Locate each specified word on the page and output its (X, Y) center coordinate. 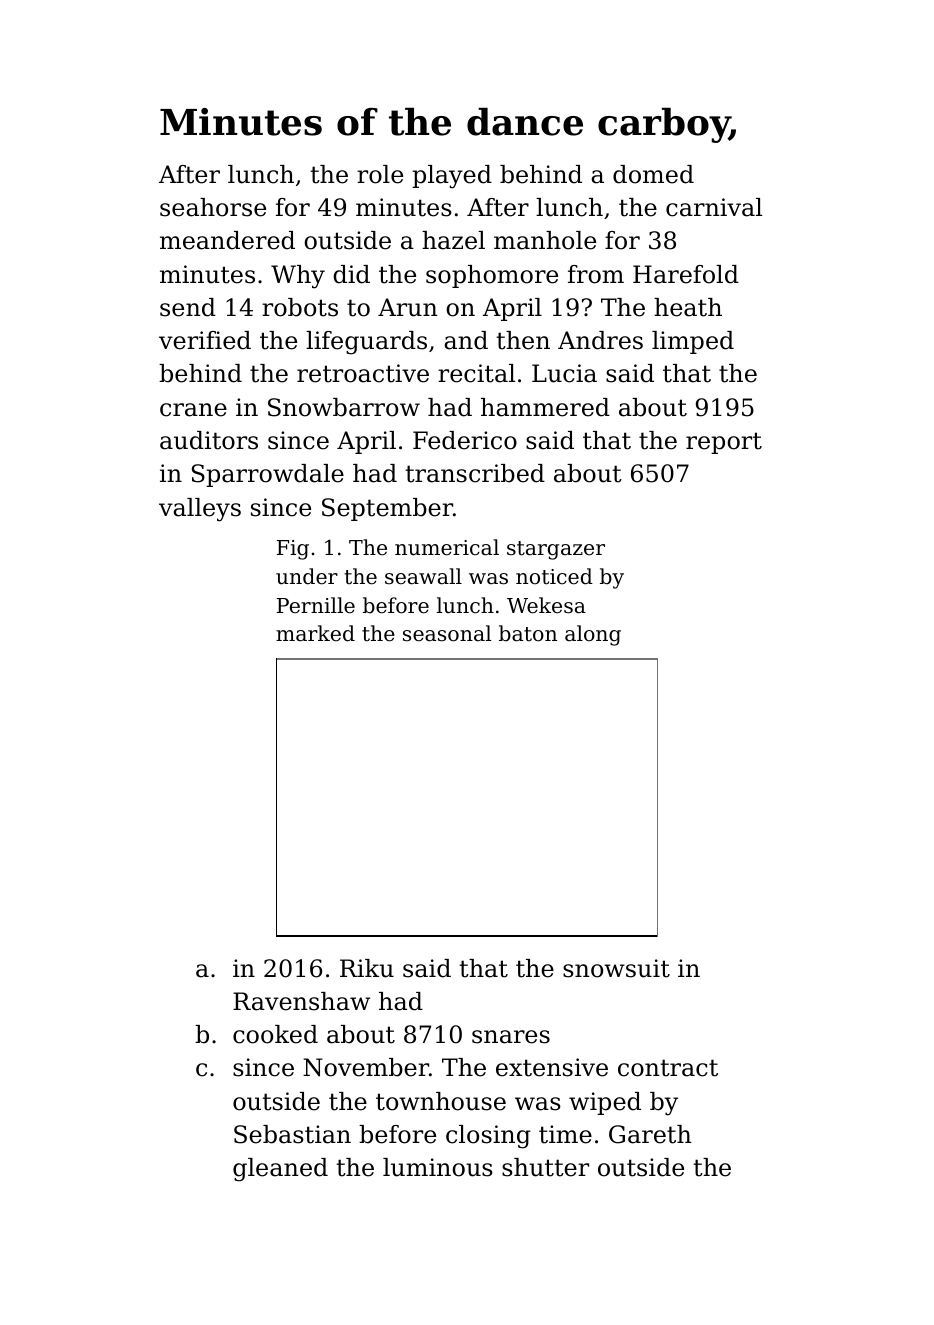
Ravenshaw (301, 1001)
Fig (293, 550)
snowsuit (616, 968)
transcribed (475, 473)
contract (668, 1068)
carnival (714, 207)
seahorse (213, 207)
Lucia (564, 373)
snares (511, 1037)
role (380, 174)
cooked (275, 1034)
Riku (367, 968)
